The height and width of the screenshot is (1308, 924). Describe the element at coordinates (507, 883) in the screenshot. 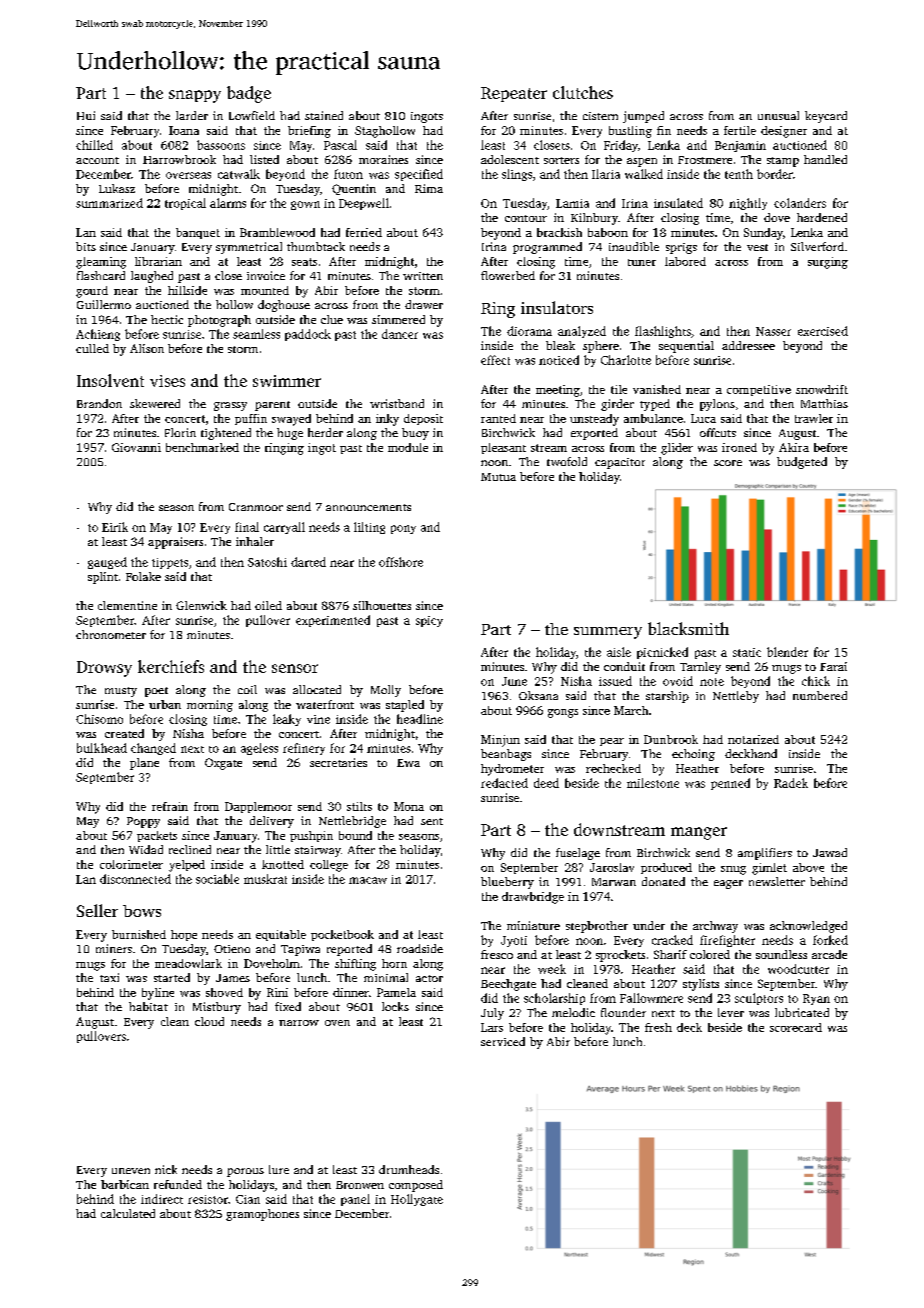

I see `blueberry` at that location.
